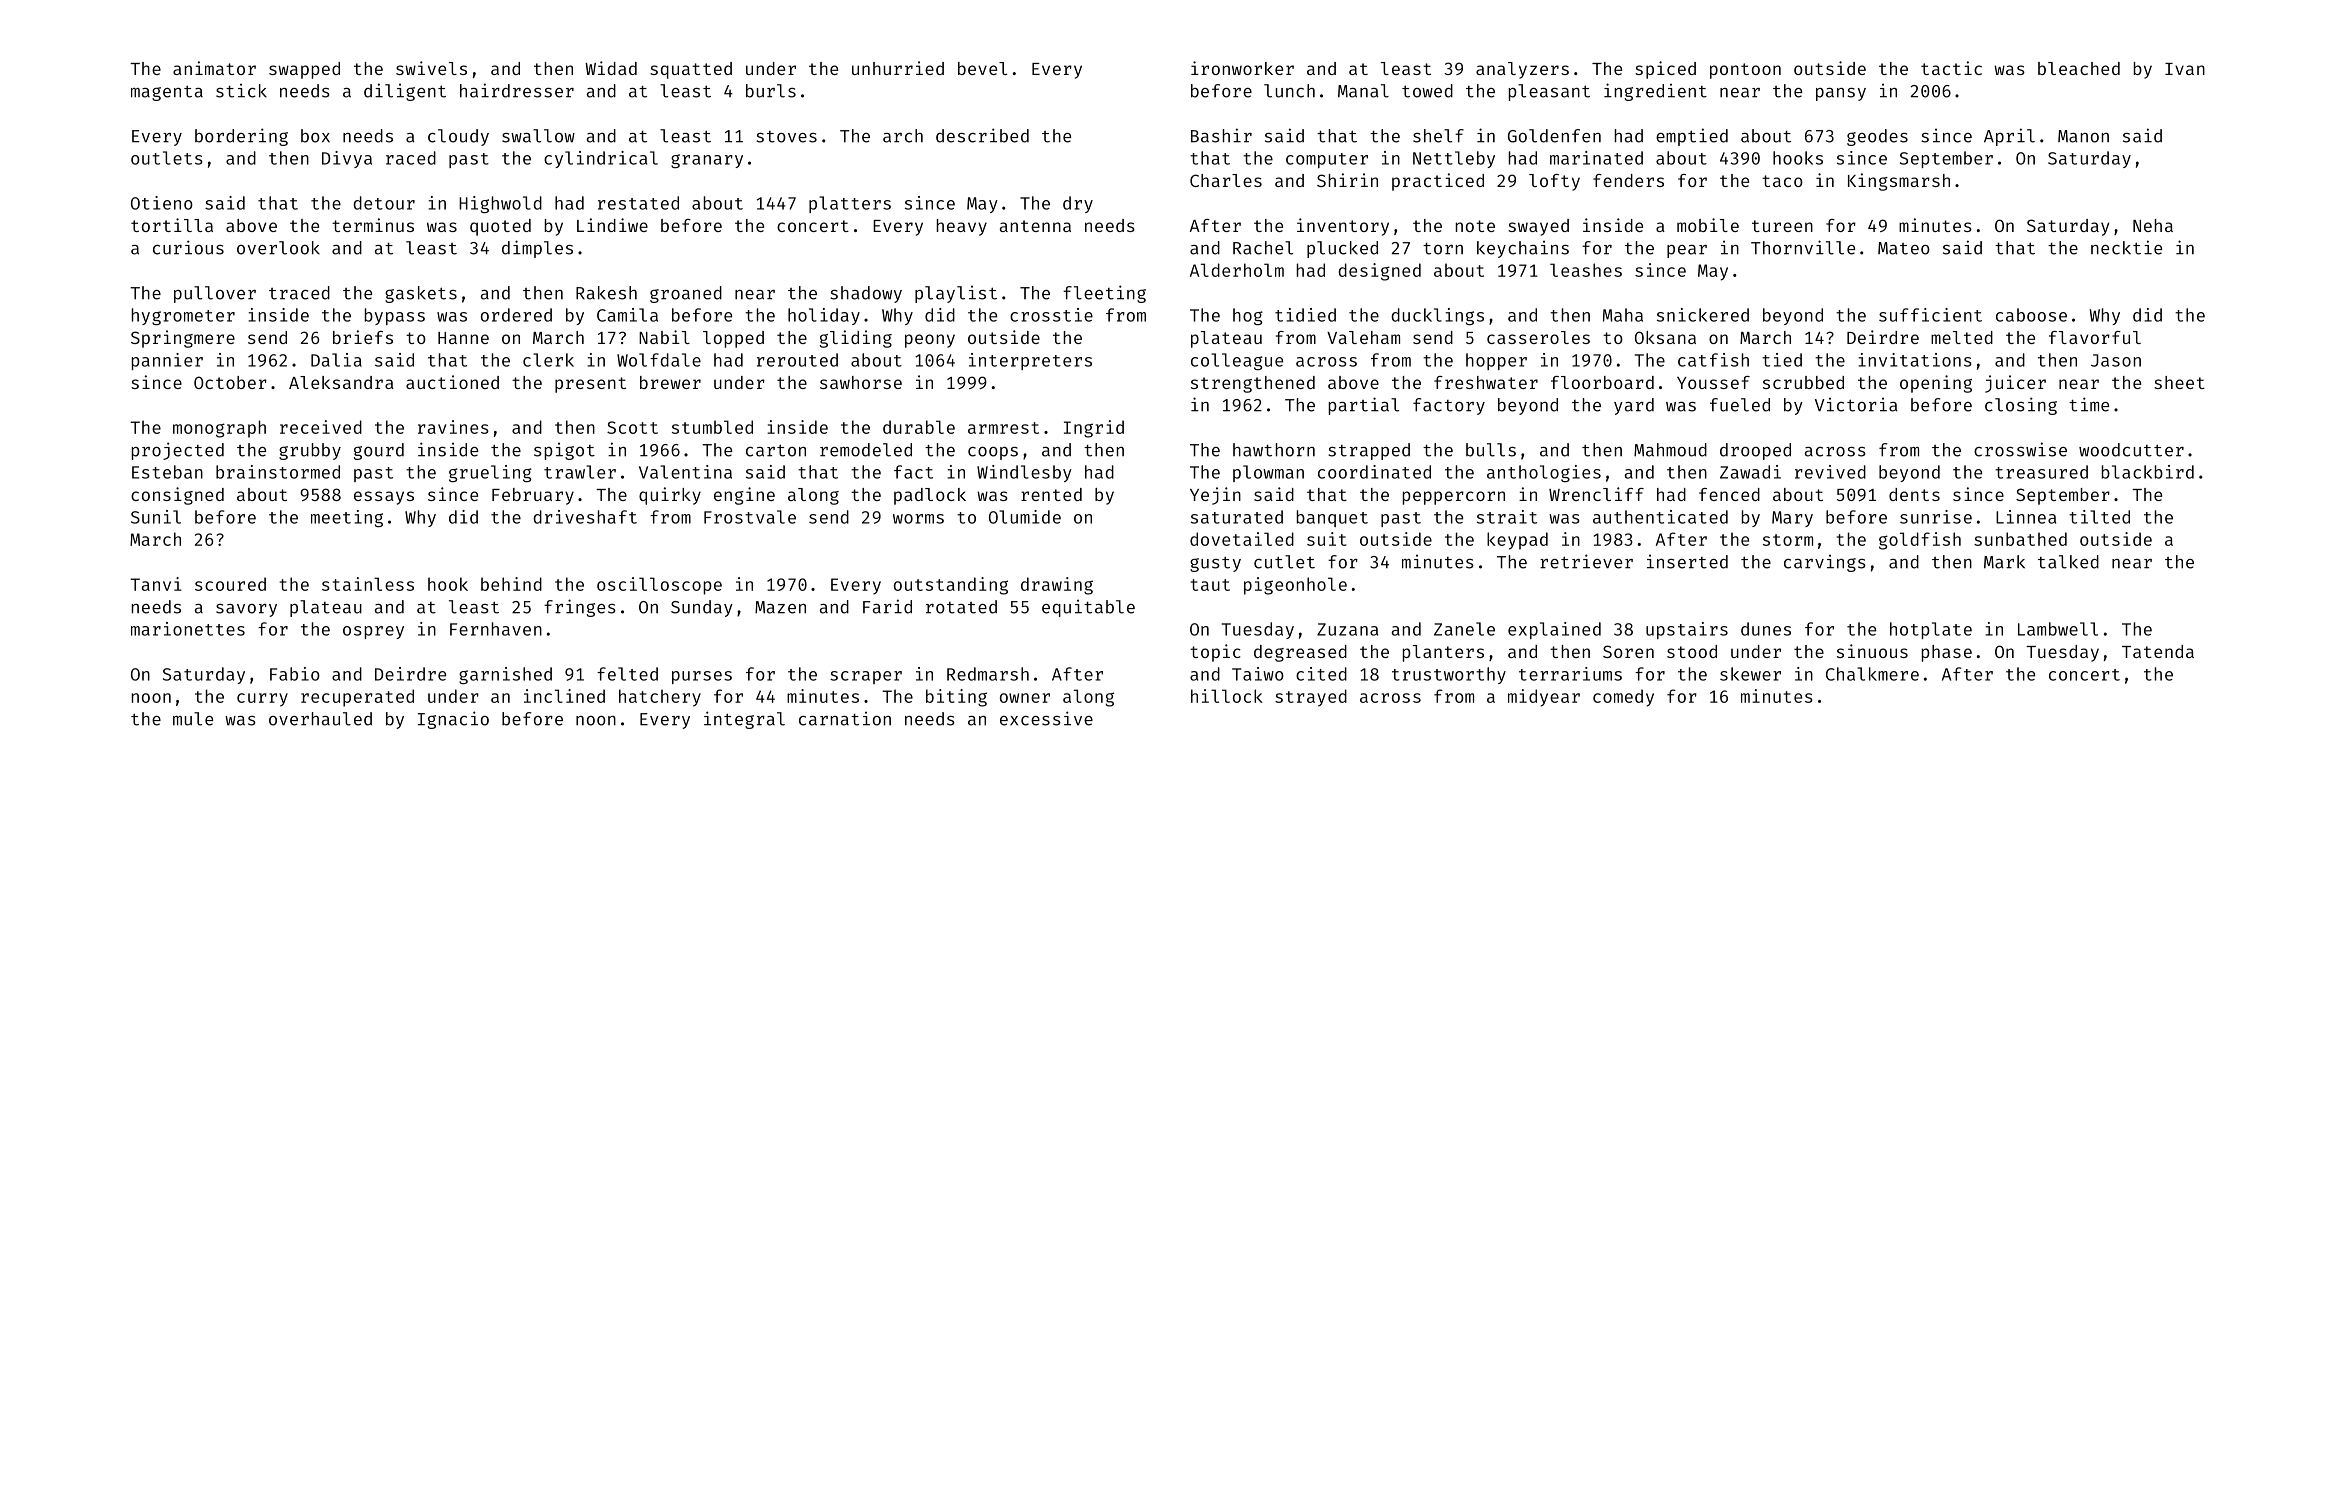 The image size is (2336, 1512). Describe the element at coordinates (262, 700) in the page. I see `curry` at that location.
